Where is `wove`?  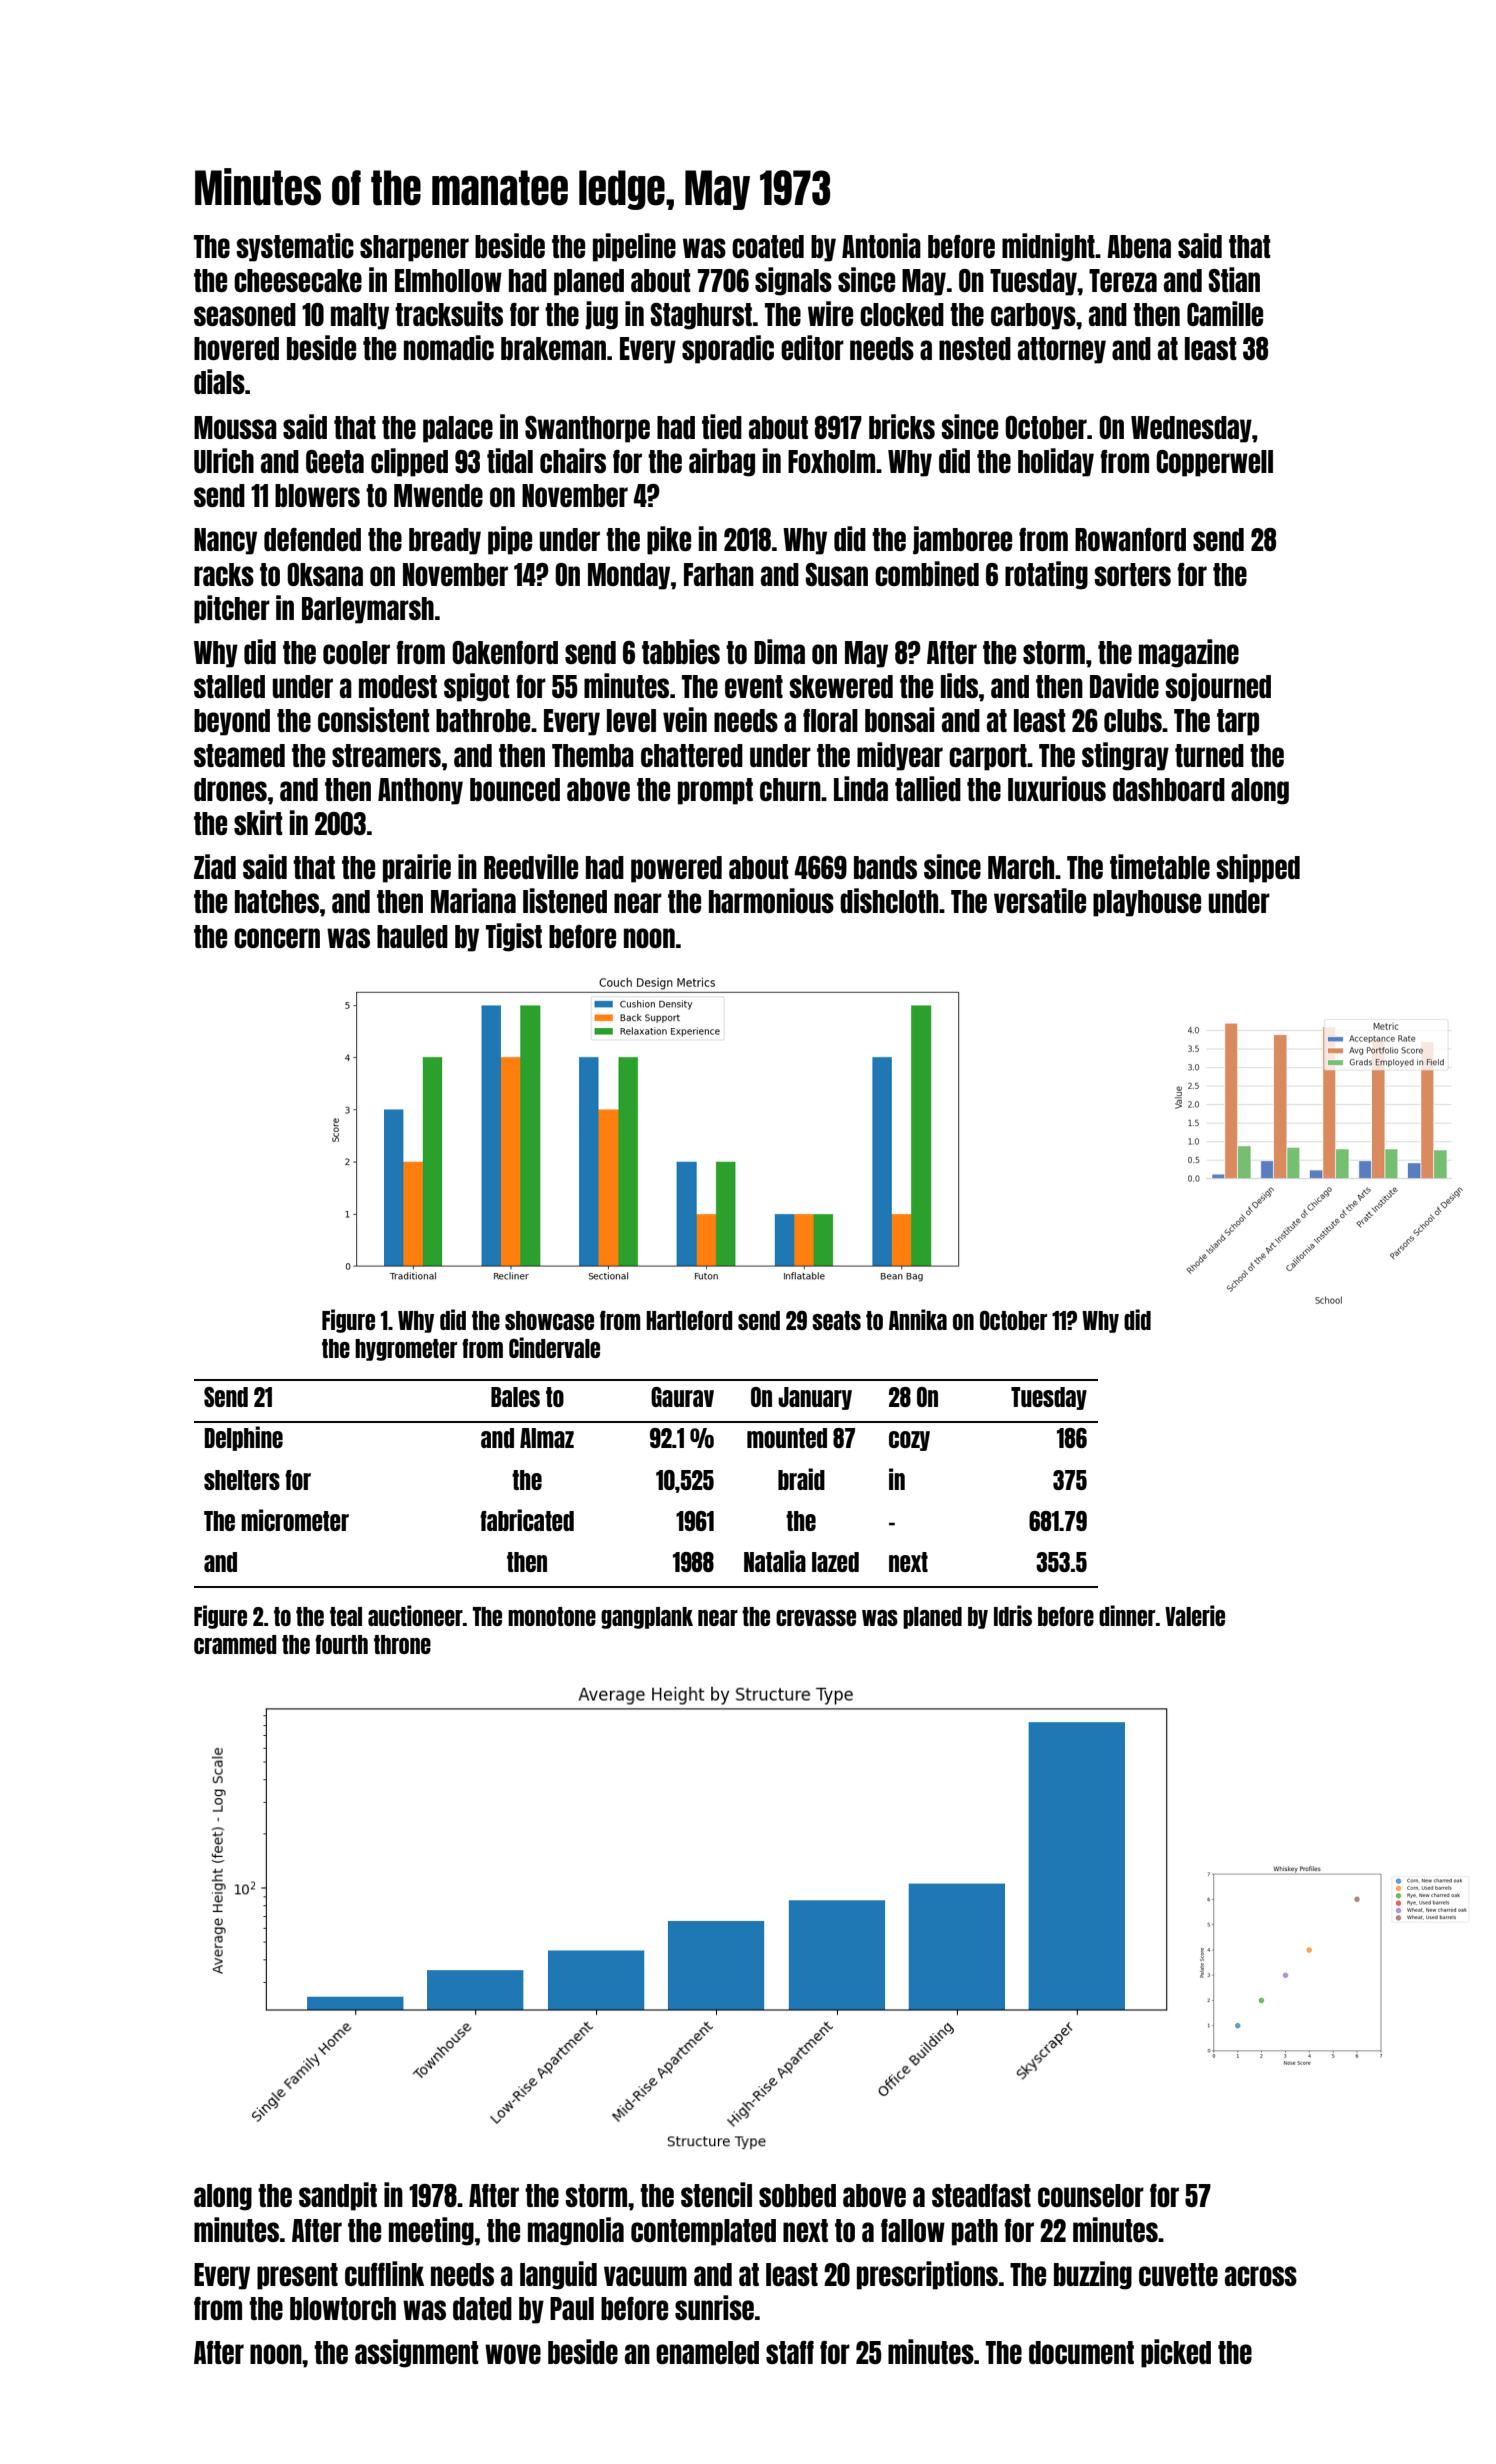 wove is located at coordinates (513, 2354).
